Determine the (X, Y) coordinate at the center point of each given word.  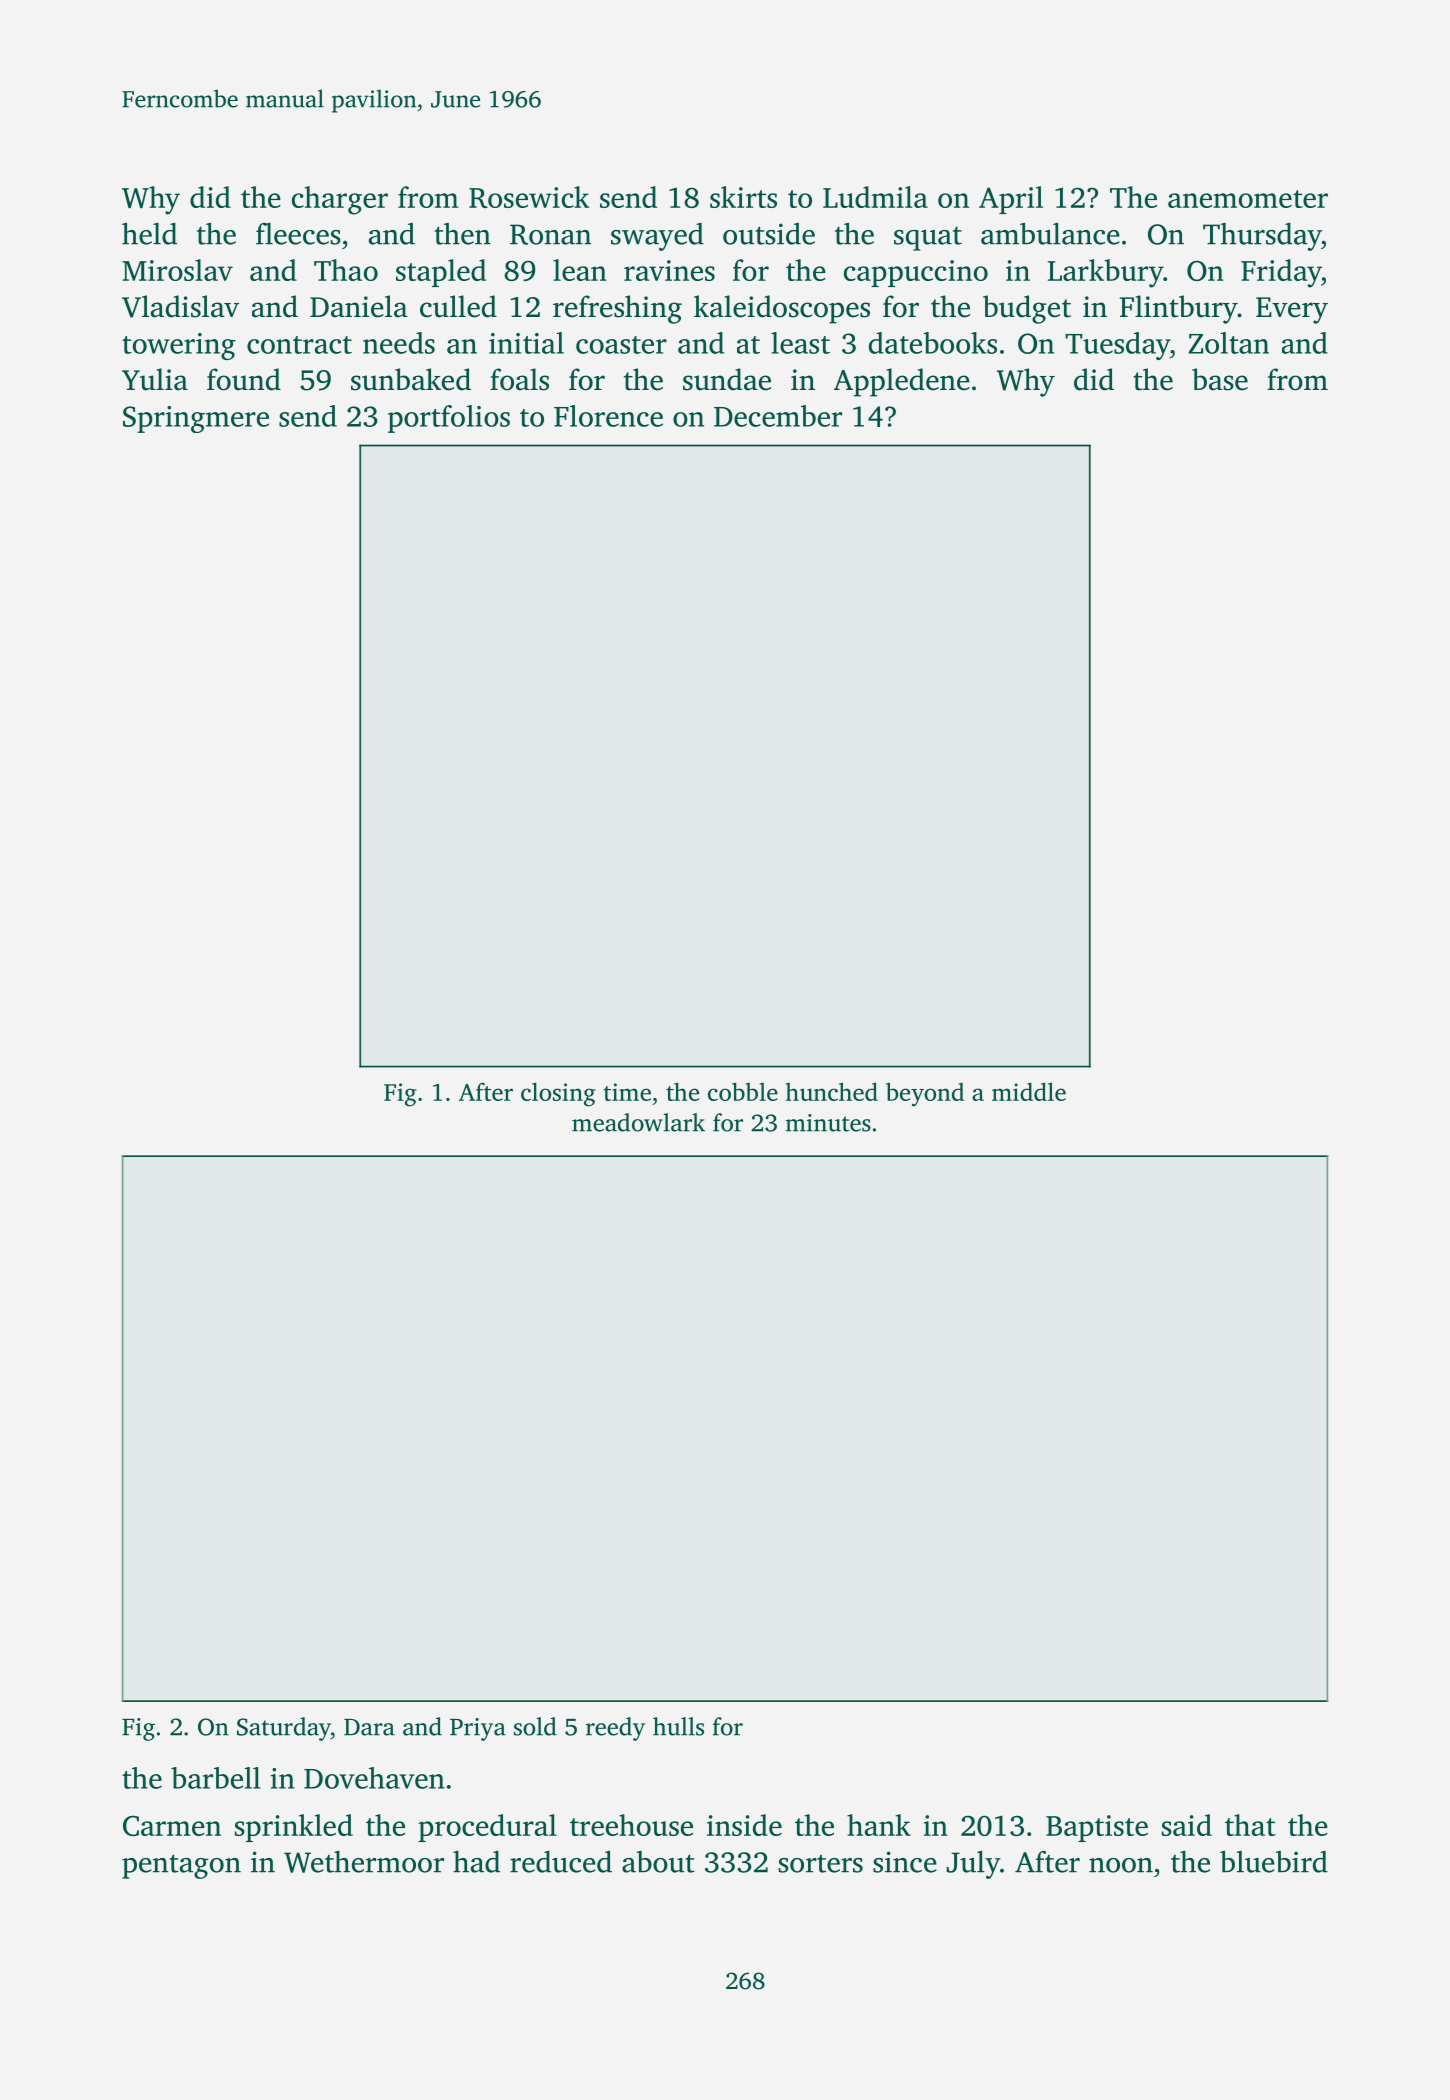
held (149, 233)
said (1186, 1825)
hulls (678, 1726)
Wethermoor (364, 1862)
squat (928, 238)
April (1011, 200)
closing (558, 1094)
